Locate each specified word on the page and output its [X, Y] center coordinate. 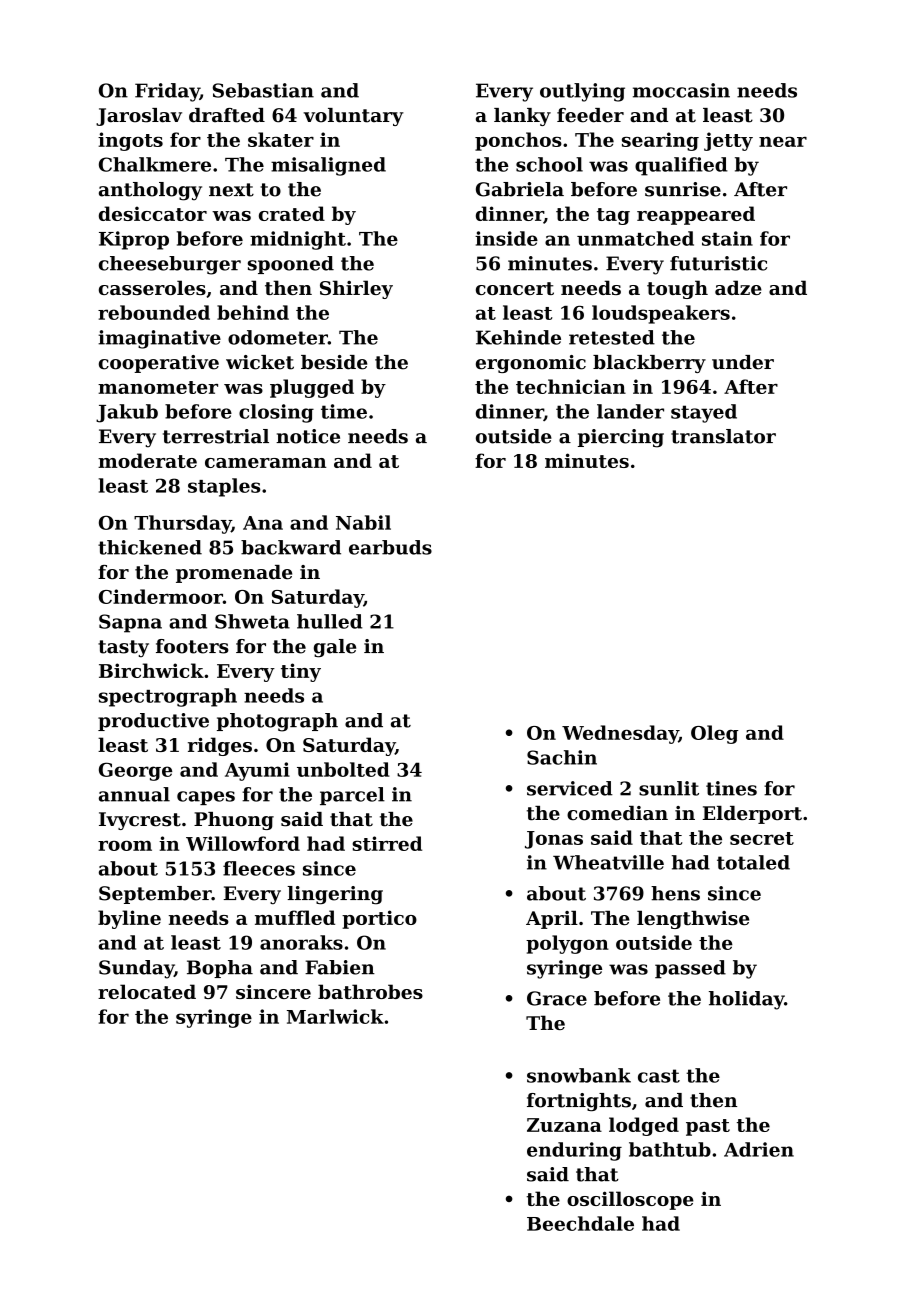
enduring [574, 1151]
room [125, 845]
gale [335, 648]
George [135, 771]
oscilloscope [630, 1200]
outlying [582, 92]
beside [334, 362]
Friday [167, 92]
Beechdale [580, 1223]
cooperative [159, 364]
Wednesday [620, 734]
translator [723, 436]
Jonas [554, 840]
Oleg [714, 734]
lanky [522, 117]
